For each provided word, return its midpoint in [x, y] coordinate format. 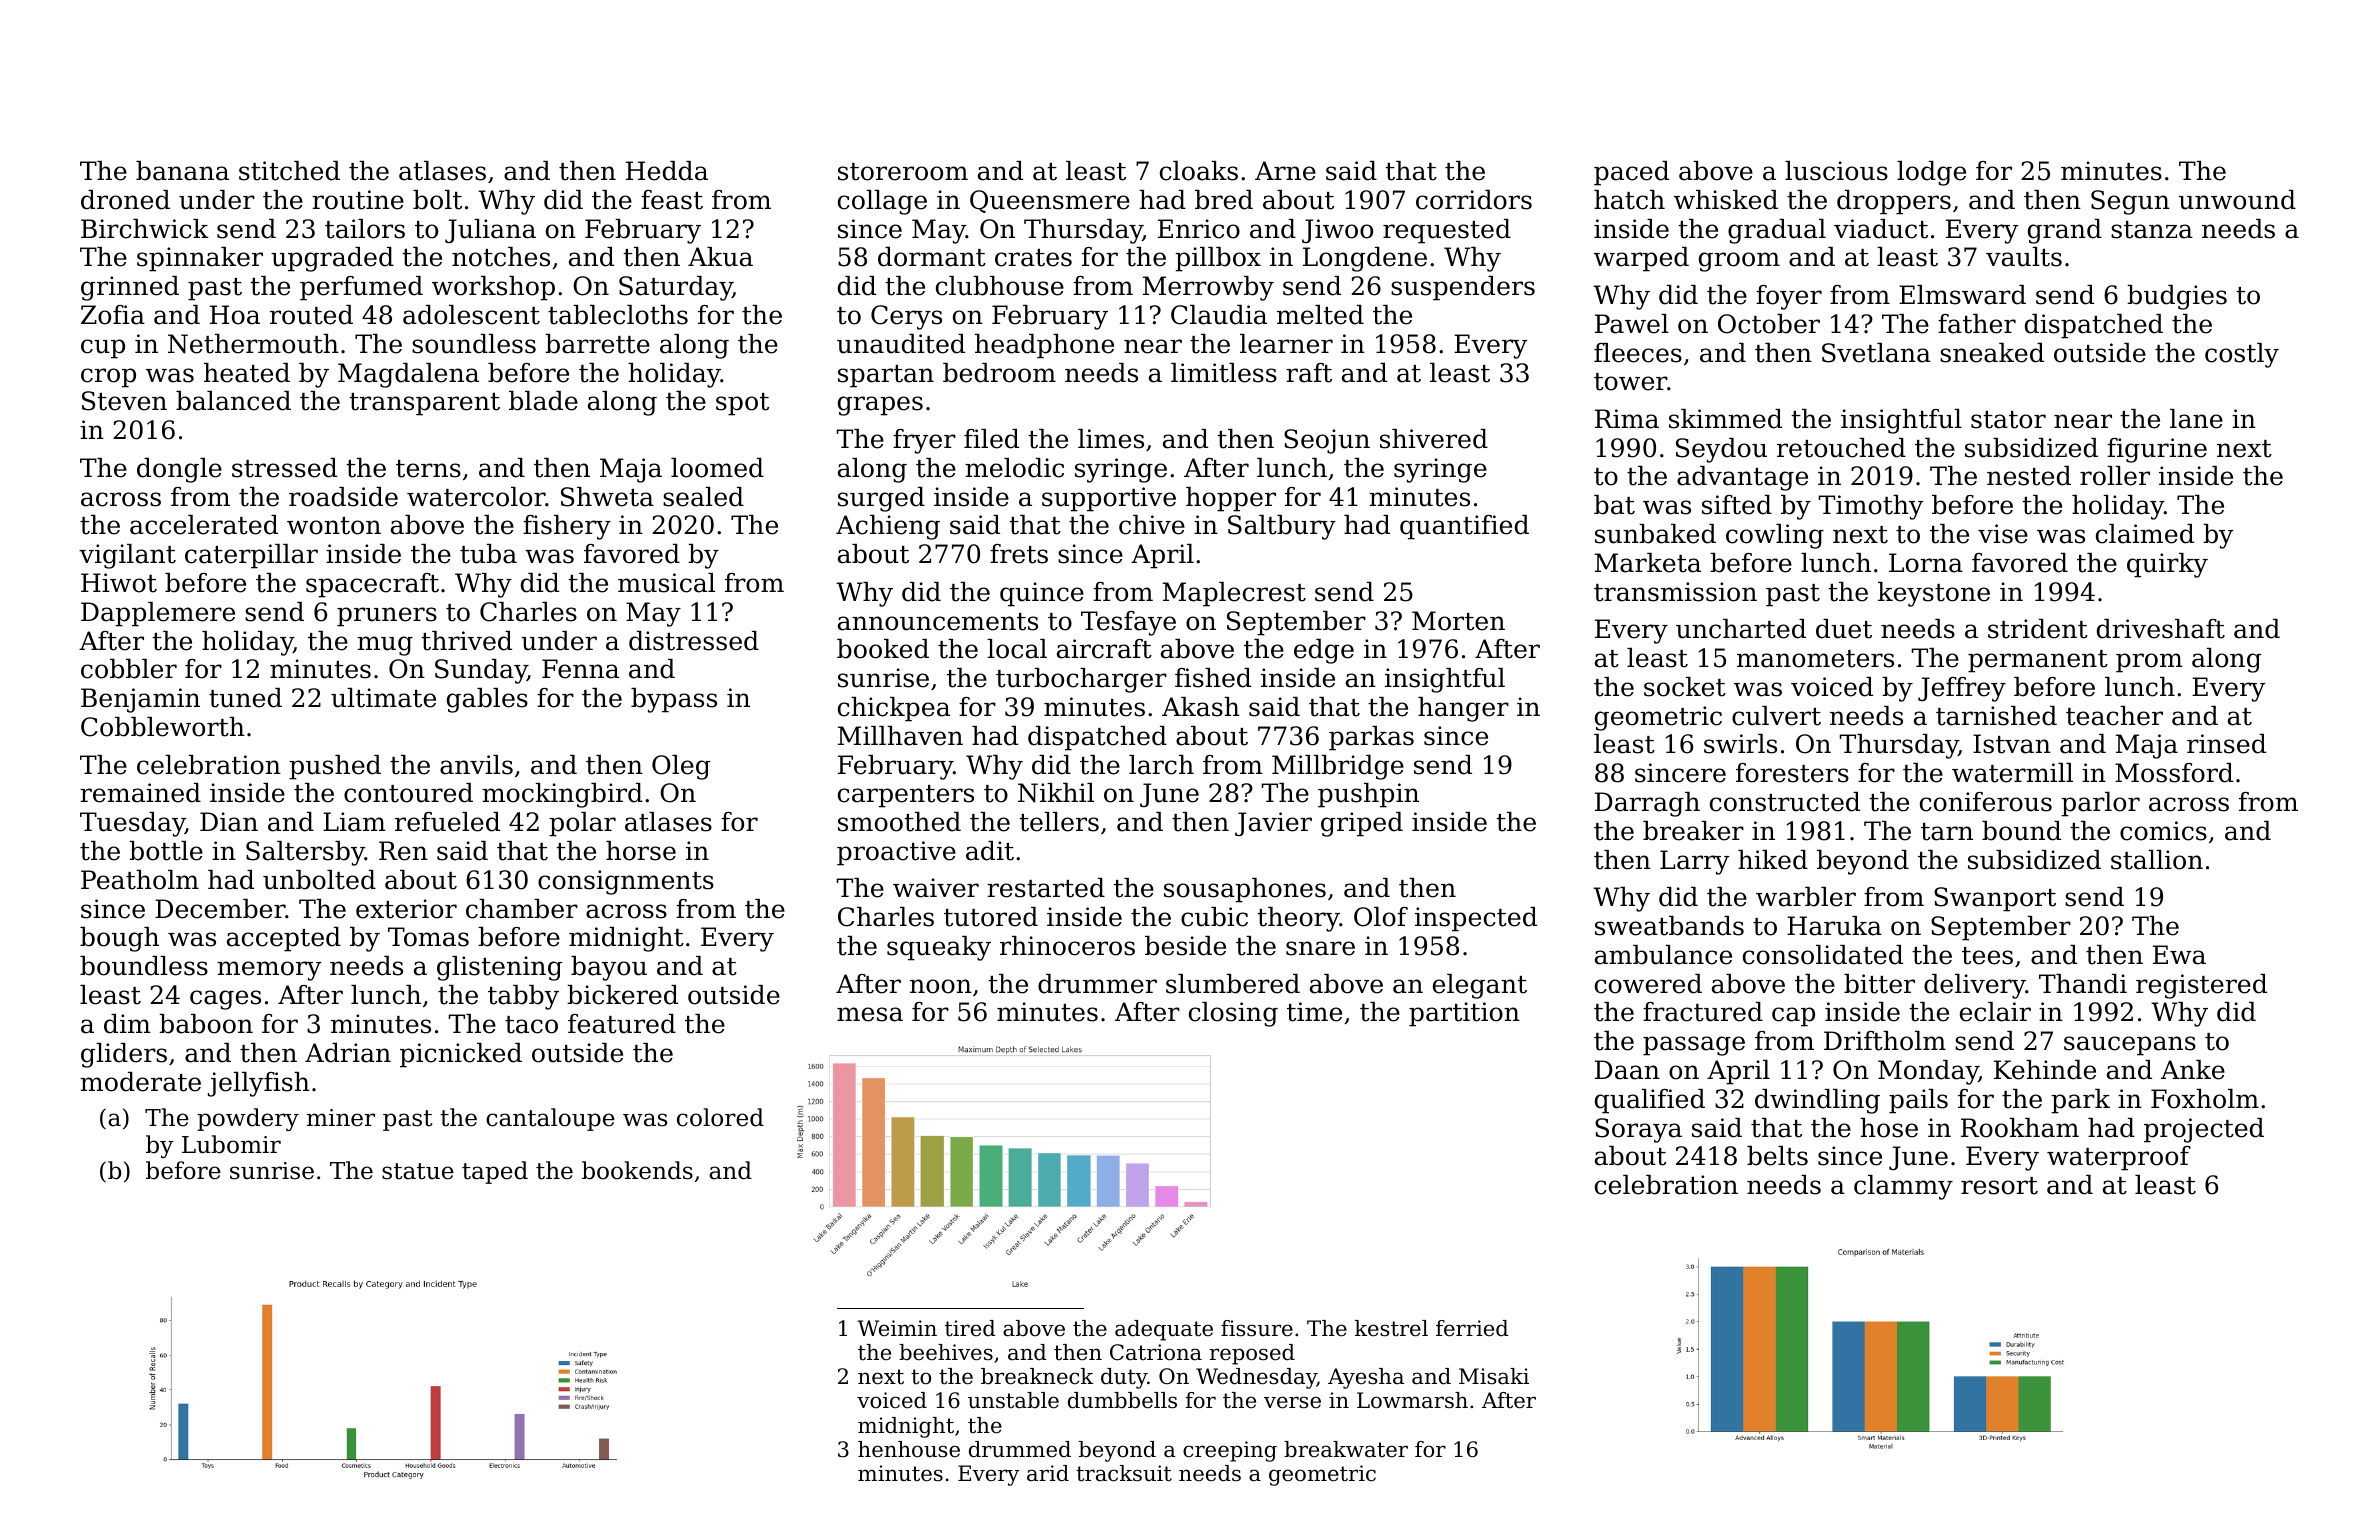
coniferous [1986, 802]
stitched [289, 171]
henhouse [909, 1449]
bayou [609, 968]
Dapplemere [158, 614]
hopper [1231, 499]
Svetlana [1876, 353]
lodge [1931, 173]
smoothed [899, 822]
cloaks [1199, 171]
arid [1048, 1473]
